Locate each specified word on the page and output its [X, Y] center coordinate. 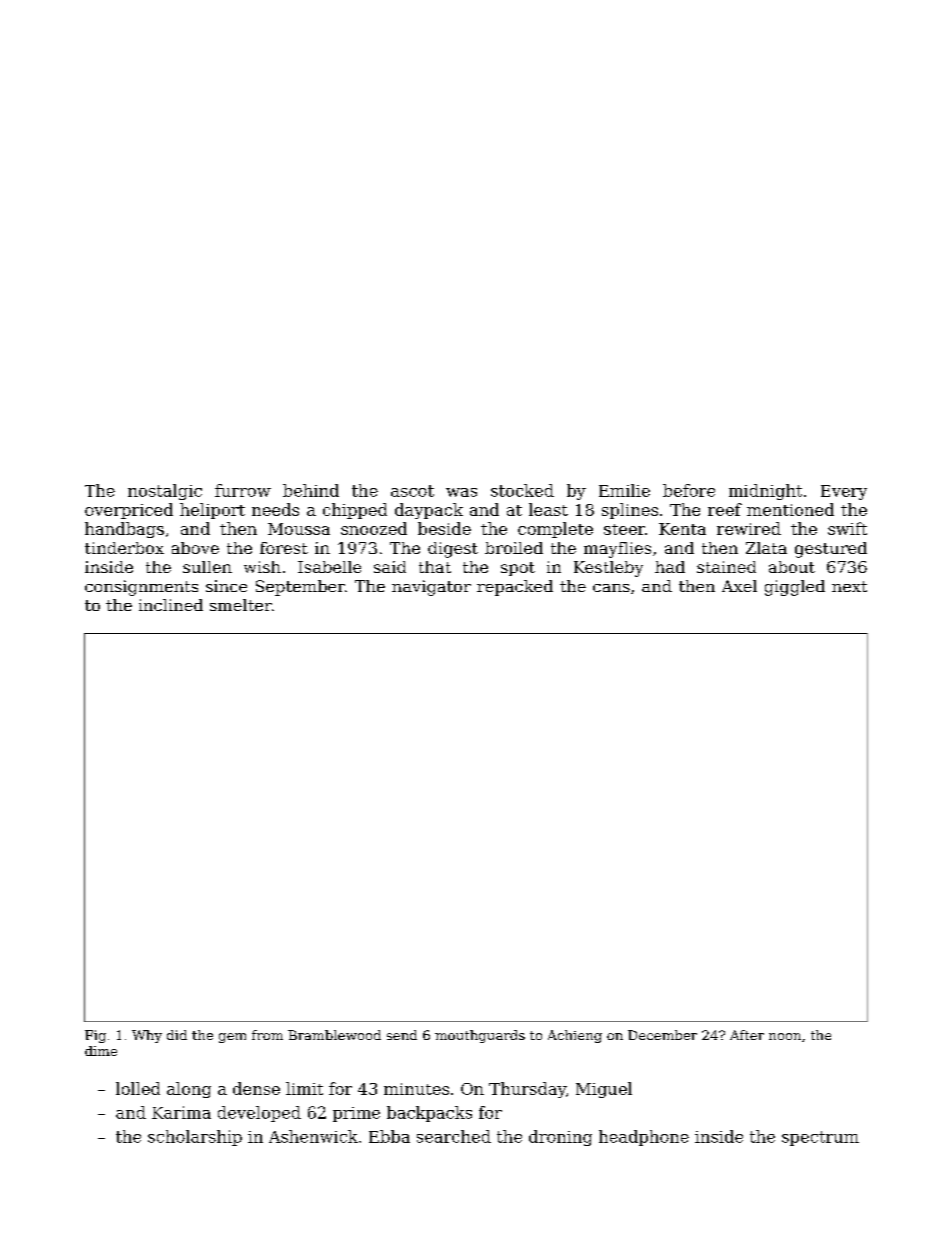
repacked [515, 588]
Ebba [389, 1136]
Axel [739, 586]
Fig [95, 1036]
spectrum [820, 1138]
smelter [241, 605]
